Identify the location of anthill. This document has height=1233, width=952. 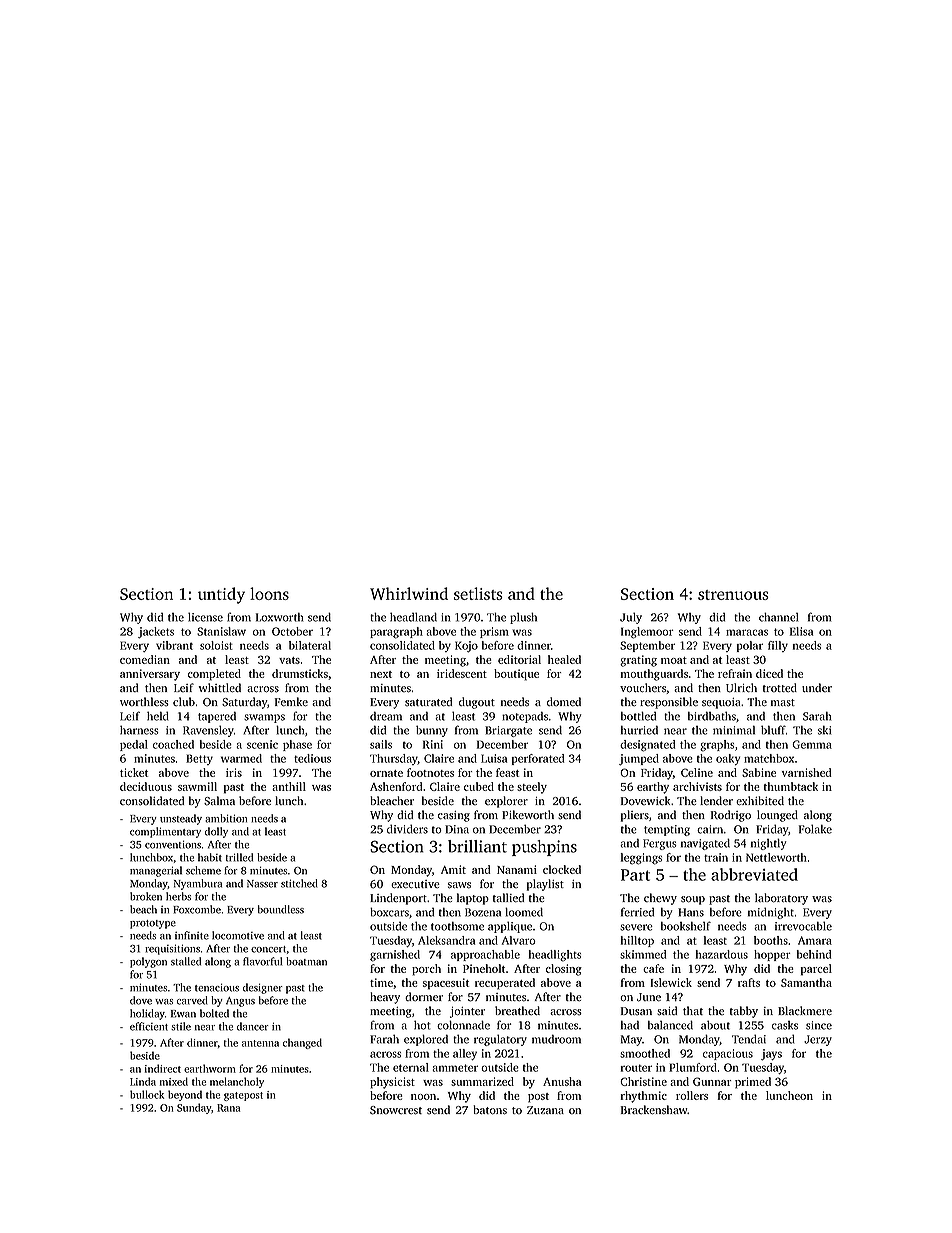
(289, 786).
